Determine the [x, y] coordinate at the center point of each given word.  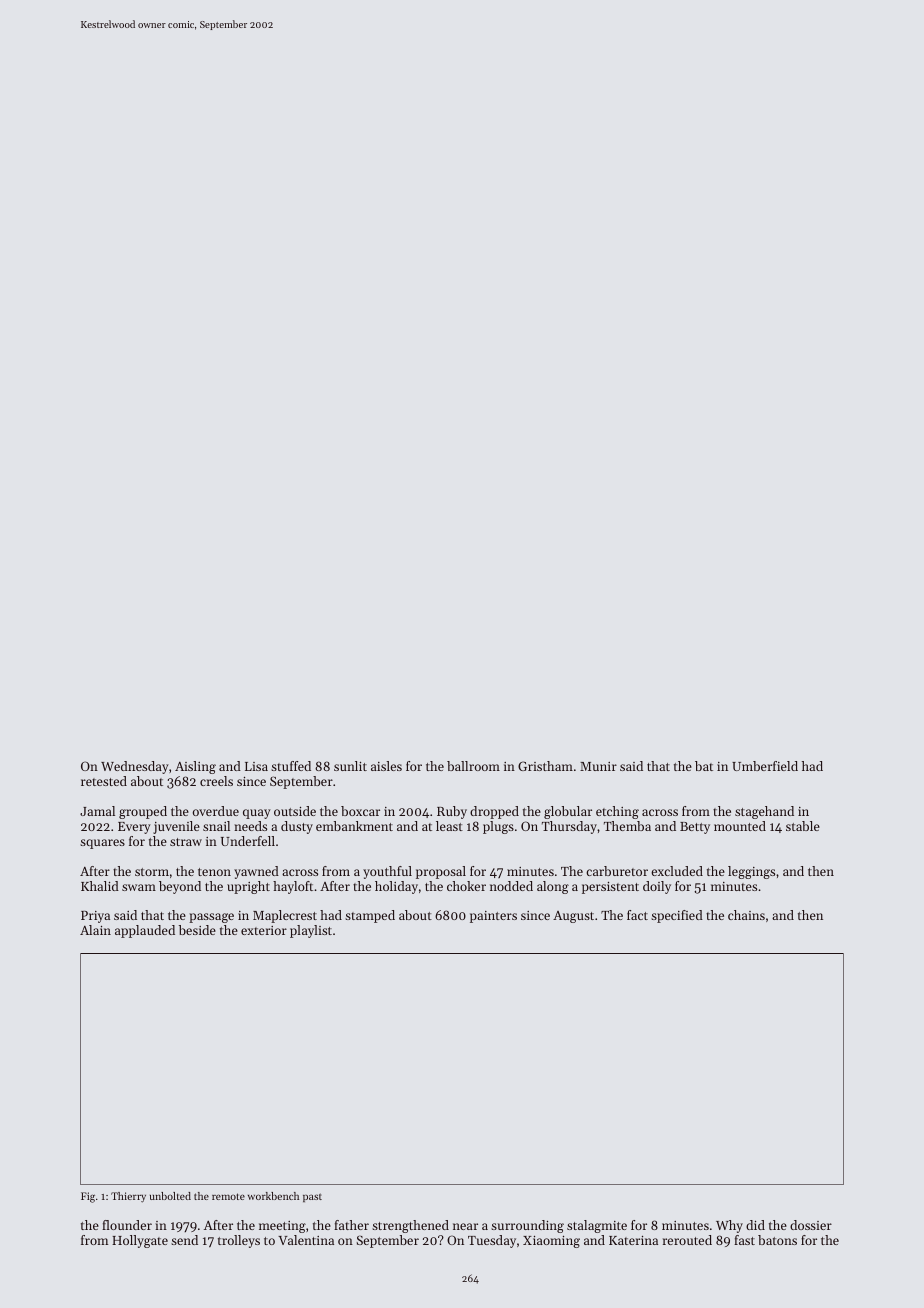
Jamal [97, 811]
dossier [811, 1225]
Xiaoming [551, 1242]
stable [803, 826]
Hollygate [140, 1241]
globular [568, 812]
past [312, 1197]
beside [197, 930]
